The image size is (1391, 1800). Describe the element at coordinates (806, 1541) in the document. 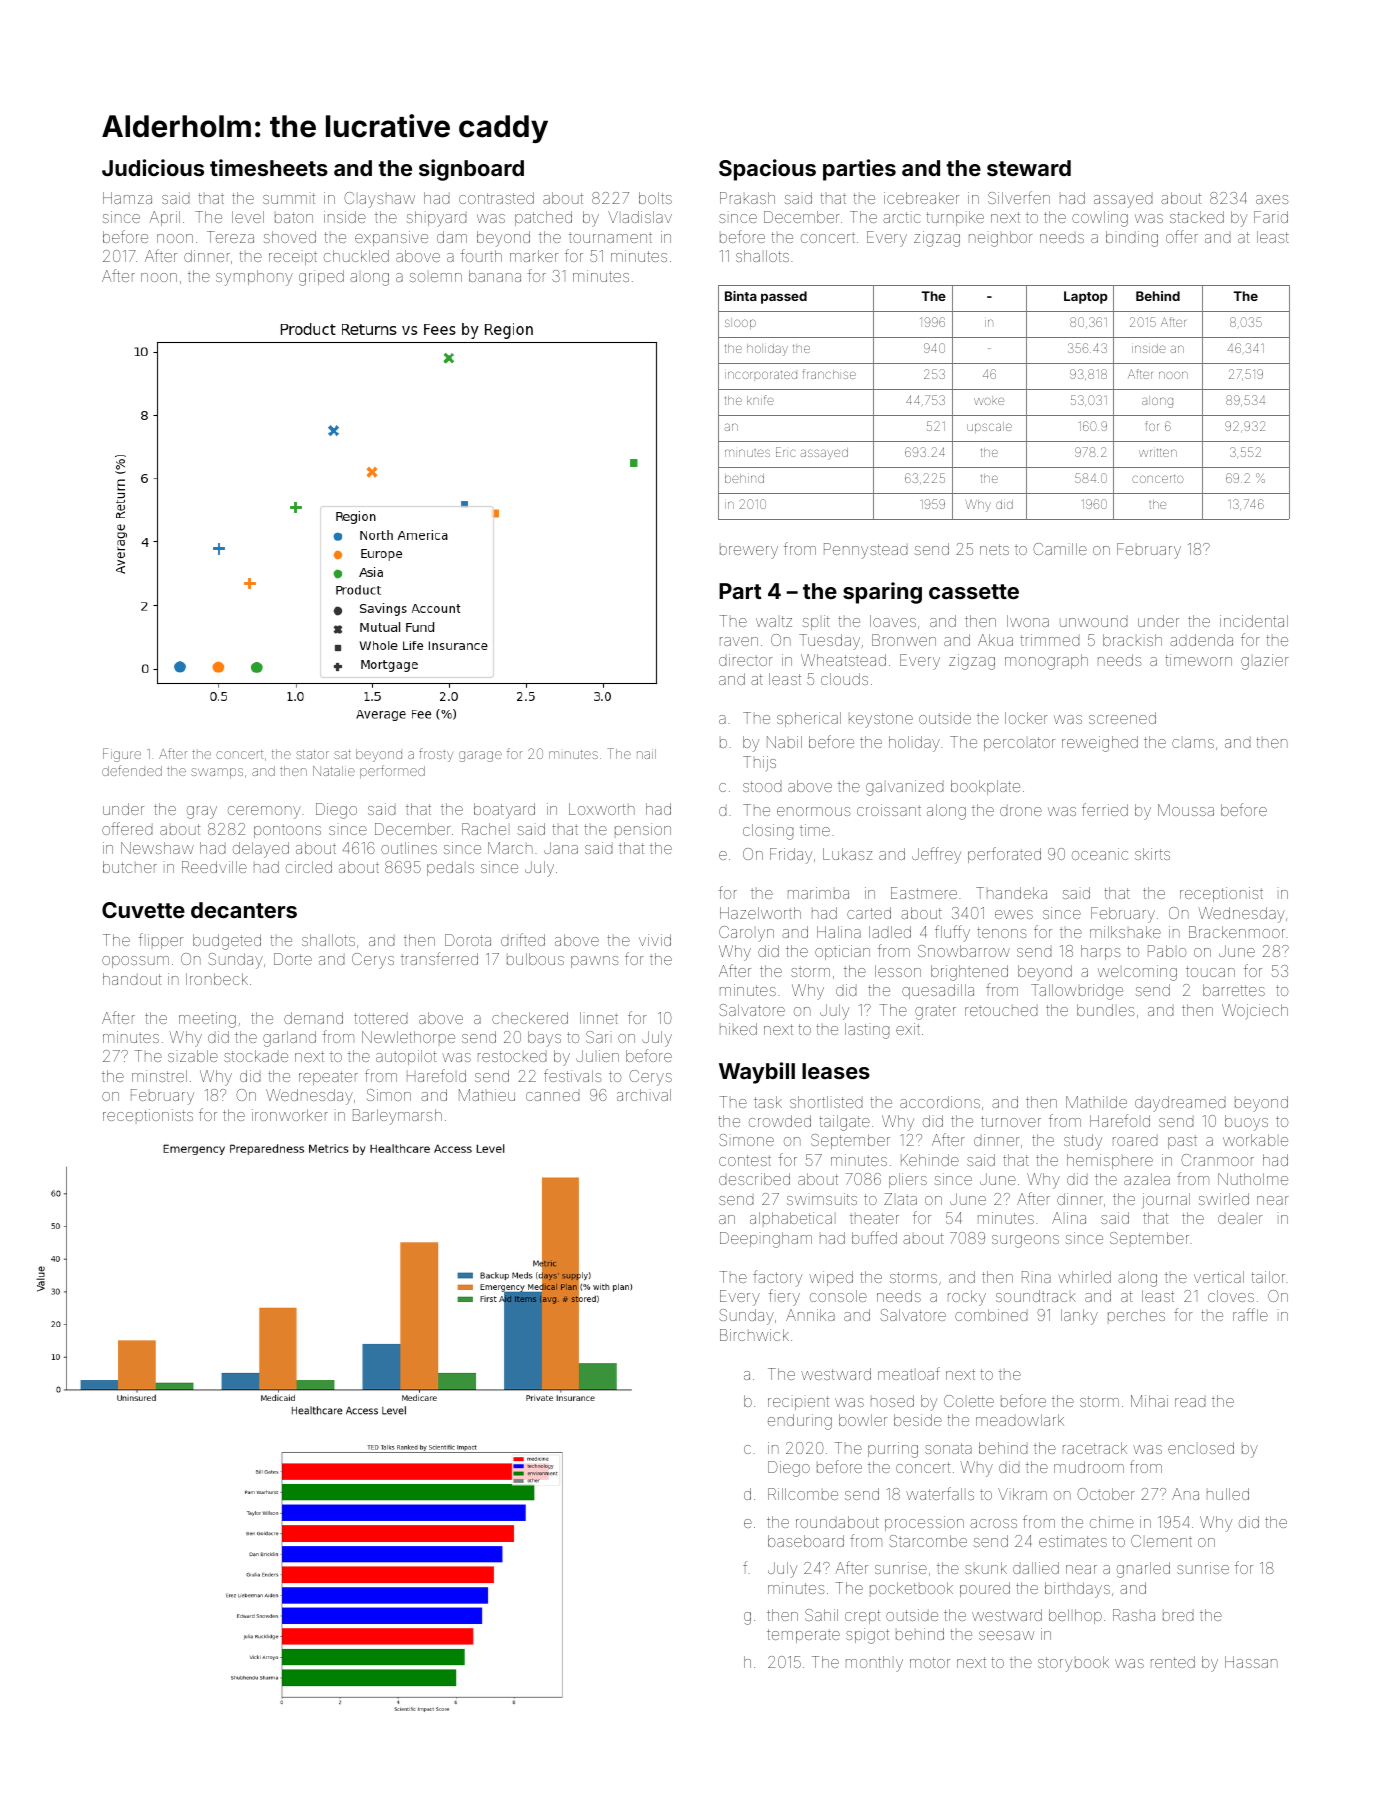

I see `baseboard` at that location.
